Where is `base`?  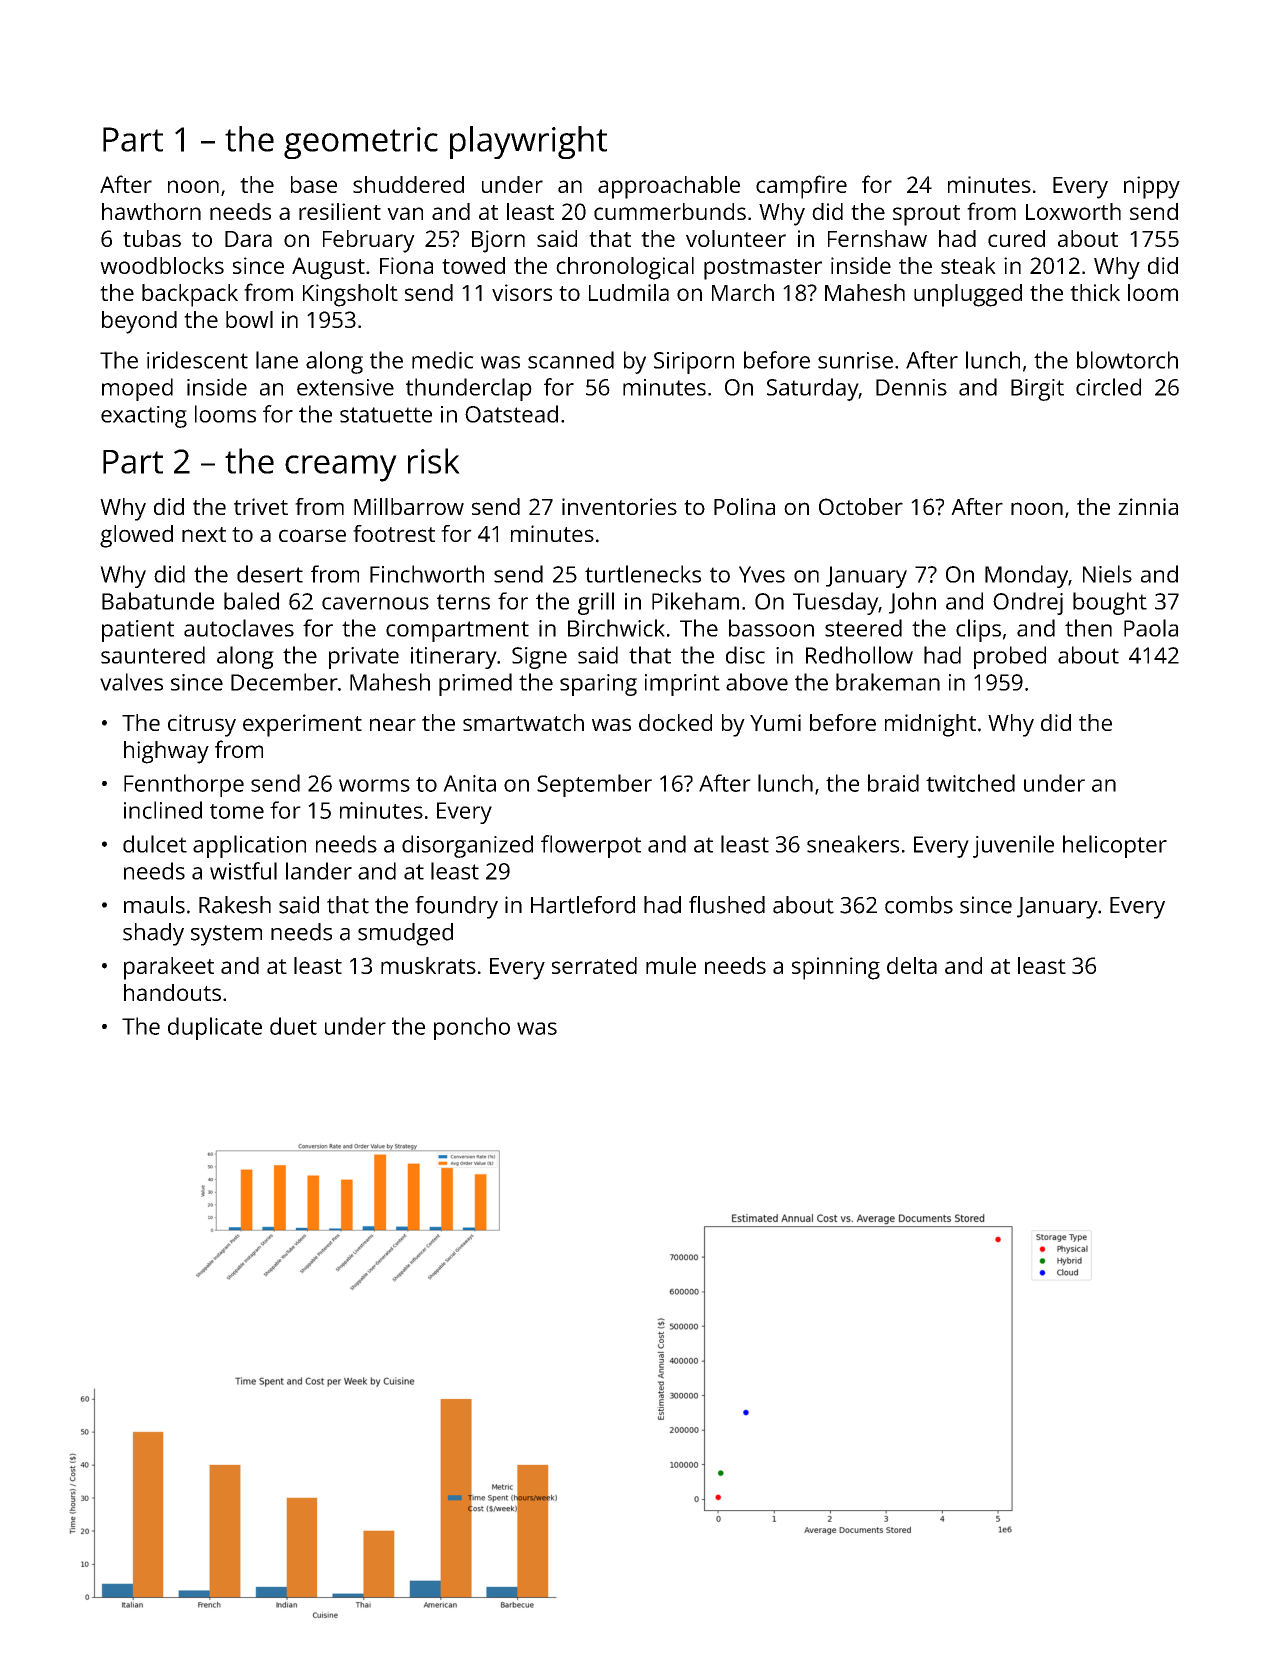
base is located at coordinates (314, 184).
